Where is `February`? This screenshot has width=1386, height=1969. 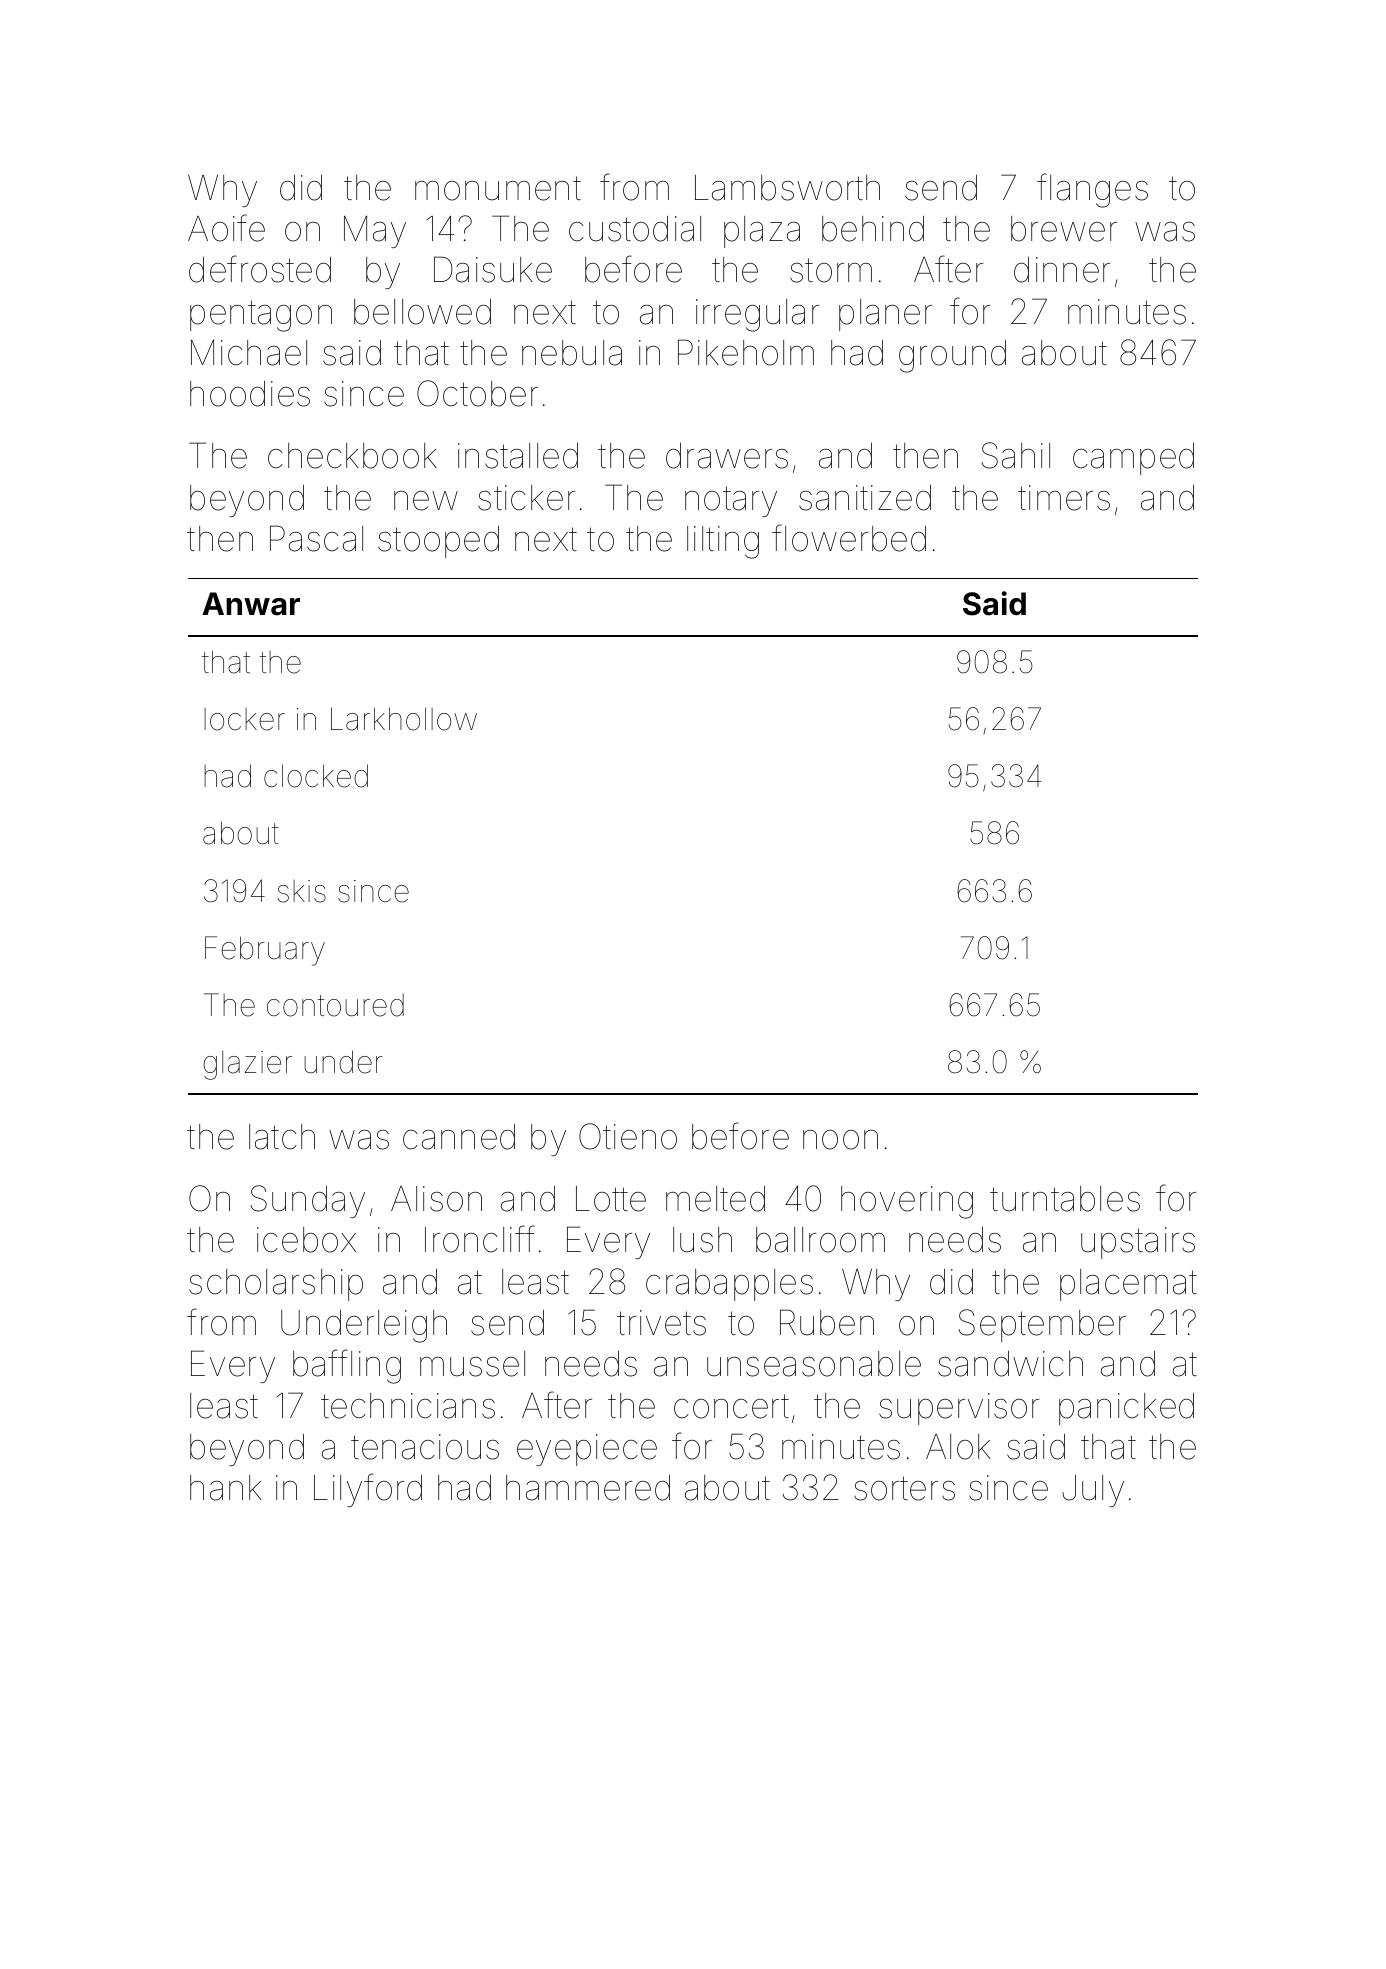 February is located at coordinates (265, 951).
